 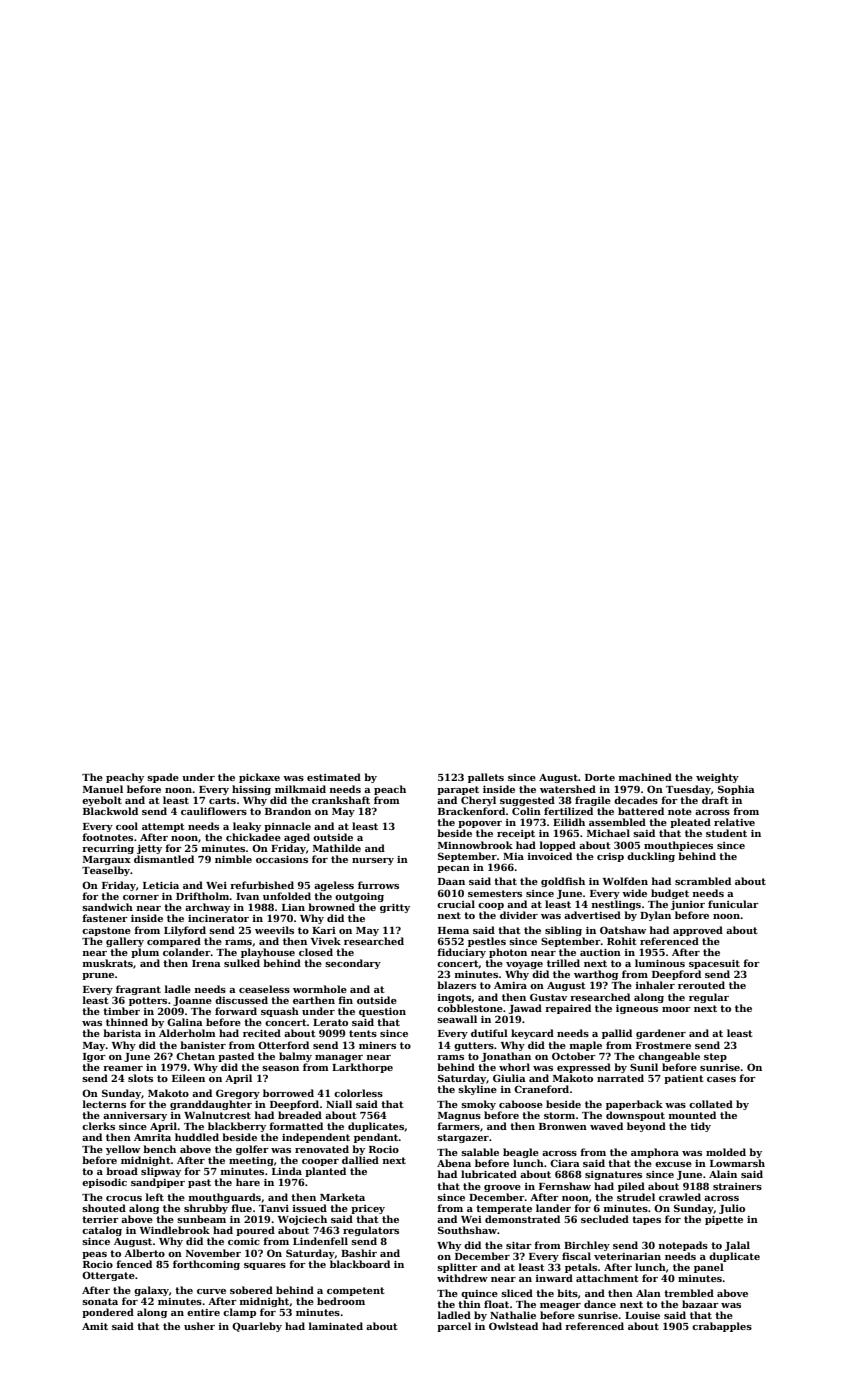 I want to click on skyline, so click(x=477, y=1090).
